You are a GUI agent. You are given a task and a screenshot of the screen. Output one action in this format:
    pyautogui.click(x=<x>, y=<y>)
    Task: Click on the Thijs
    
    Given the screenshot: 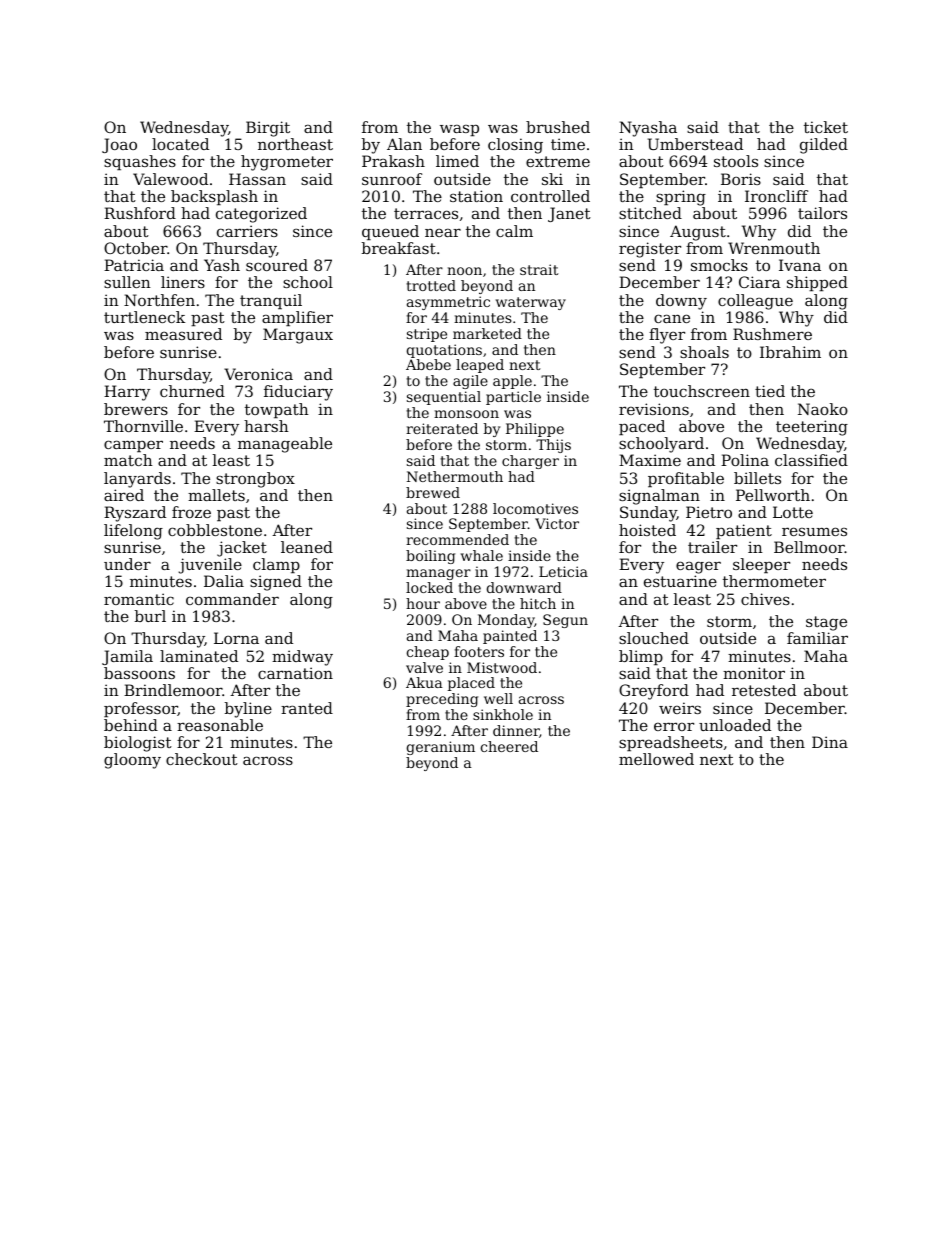 What is the action you would take?
    pyautogui.click(x=553, y=446)
